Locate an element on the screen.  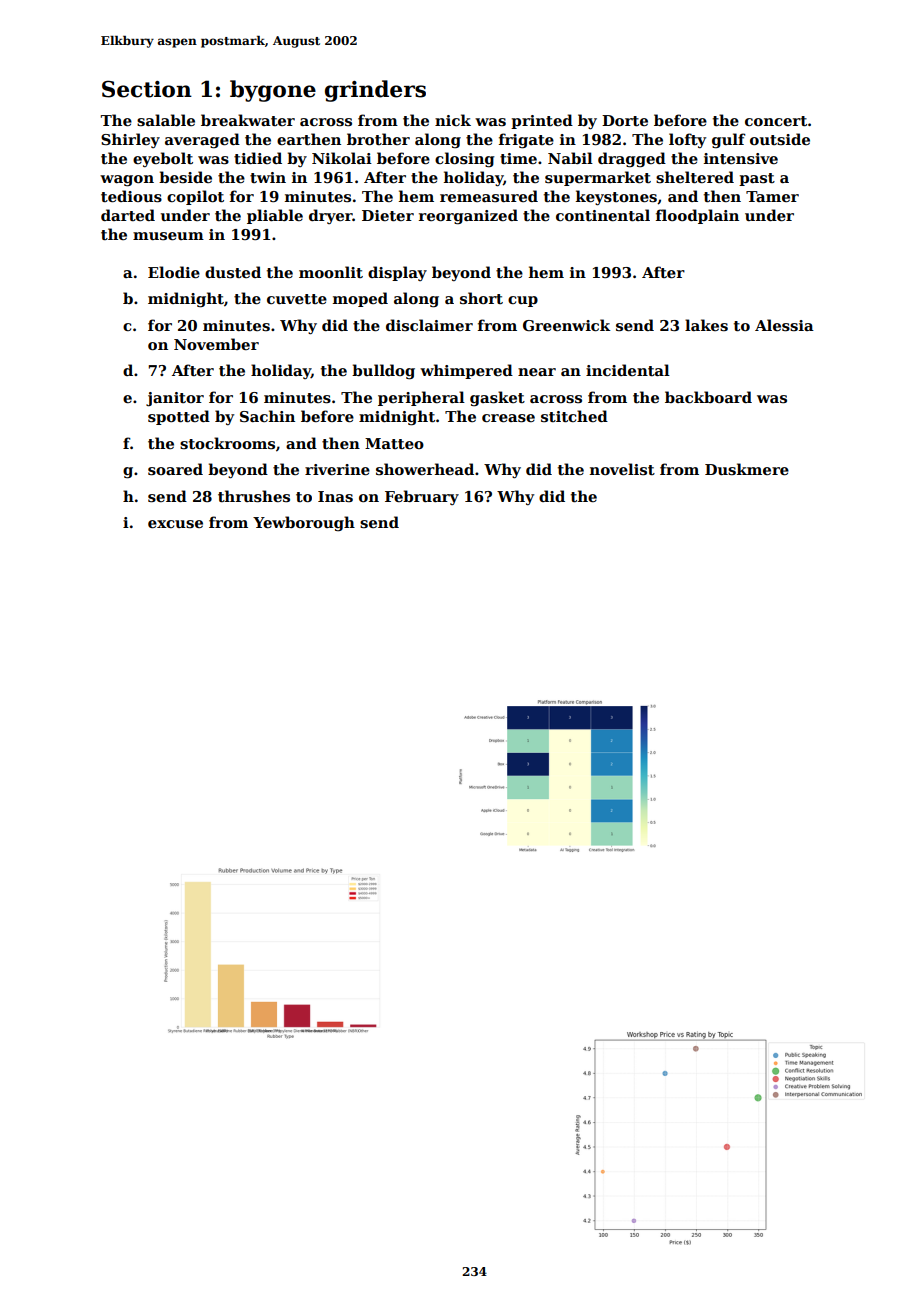
whimpered is located at coordinates (466, 371).
